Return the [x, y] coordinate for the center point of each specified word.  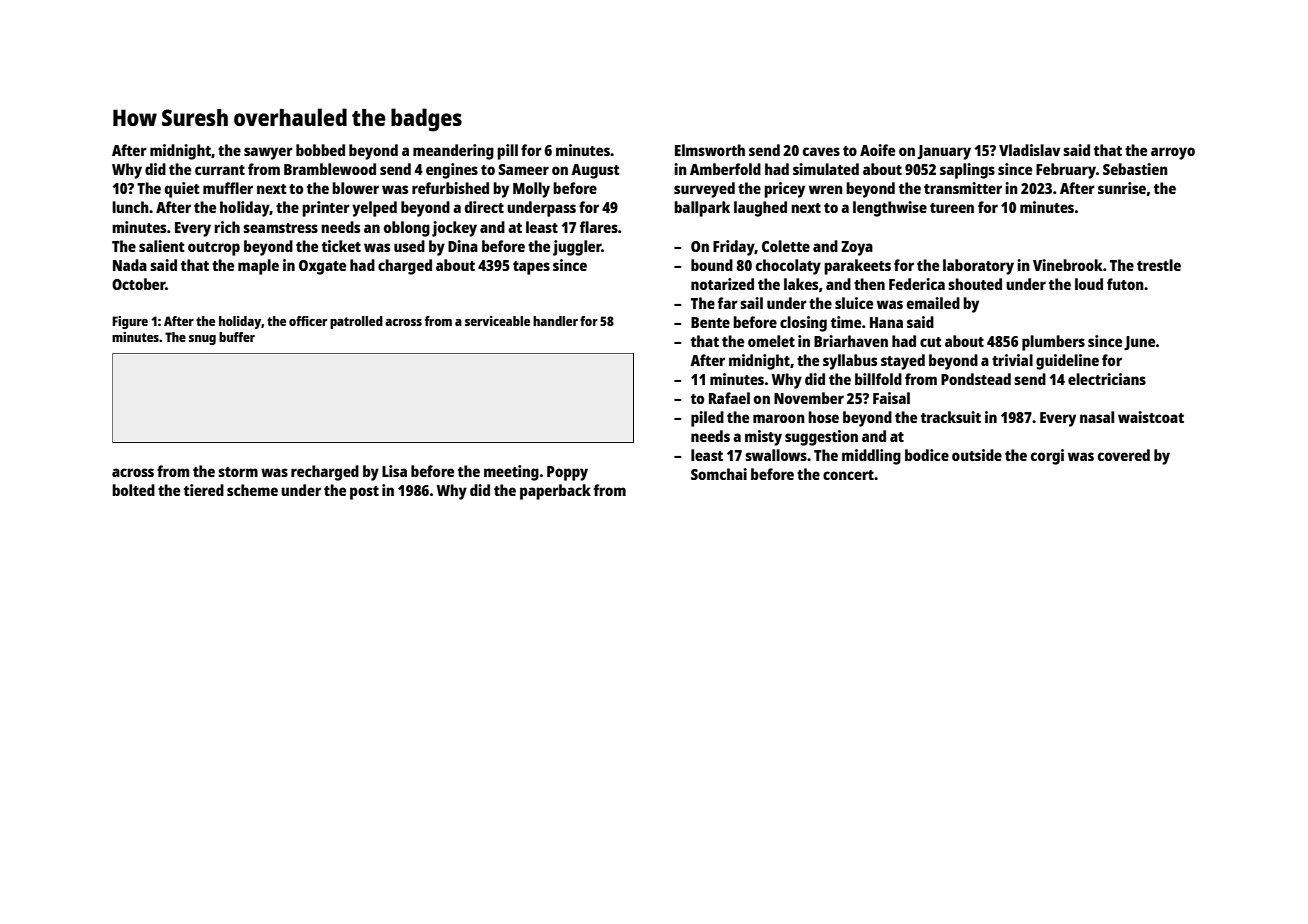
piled [707, 419]
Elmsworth [710, 150]
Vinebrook [1068, 265]
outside [977, 455]
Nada [130, 265]
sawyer [268, 153]
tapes [531, 268]
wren [826, 189]
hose [823, 417]
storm [238, 472]
